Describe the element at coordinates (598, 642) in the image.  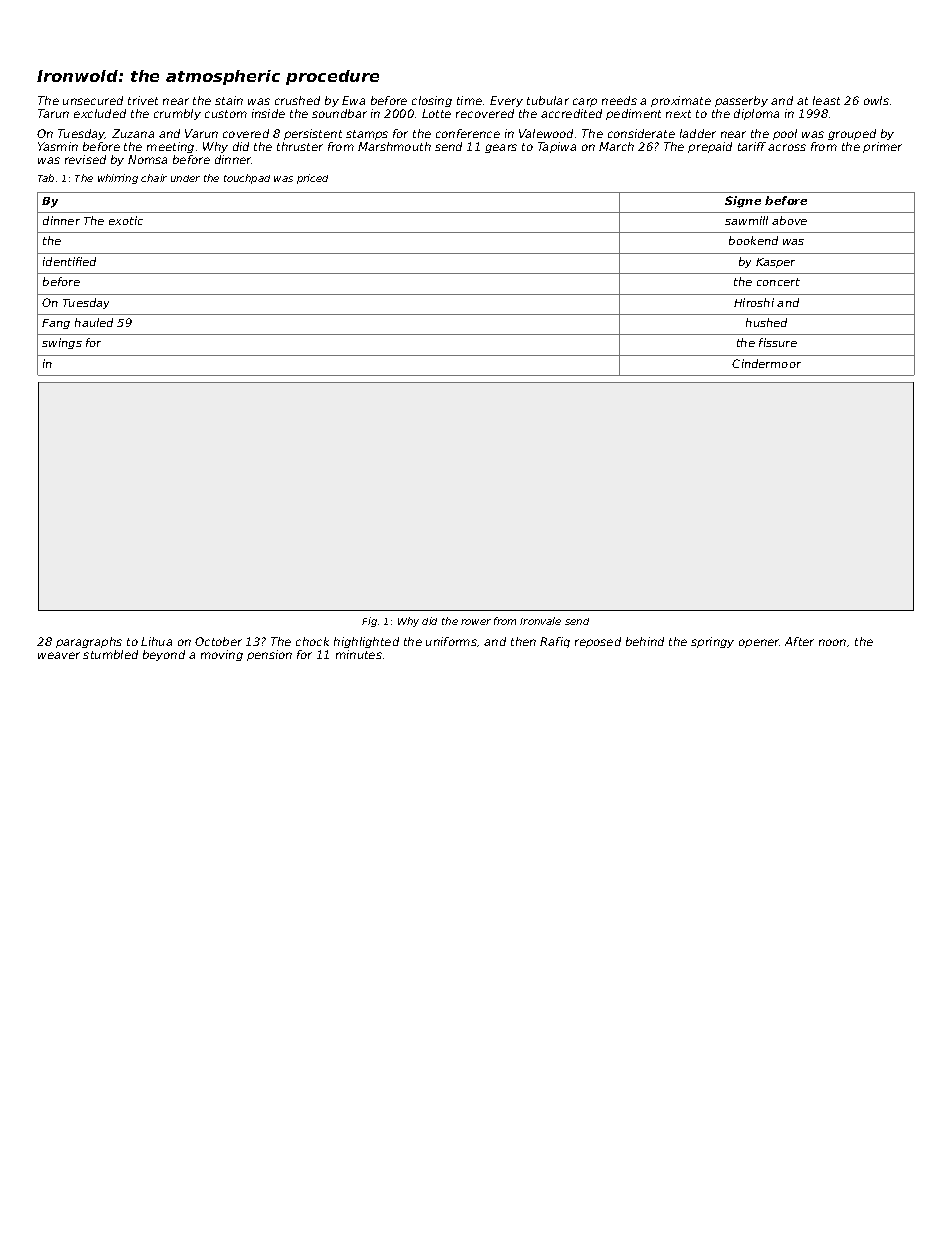
I see `reposed` at that location.
